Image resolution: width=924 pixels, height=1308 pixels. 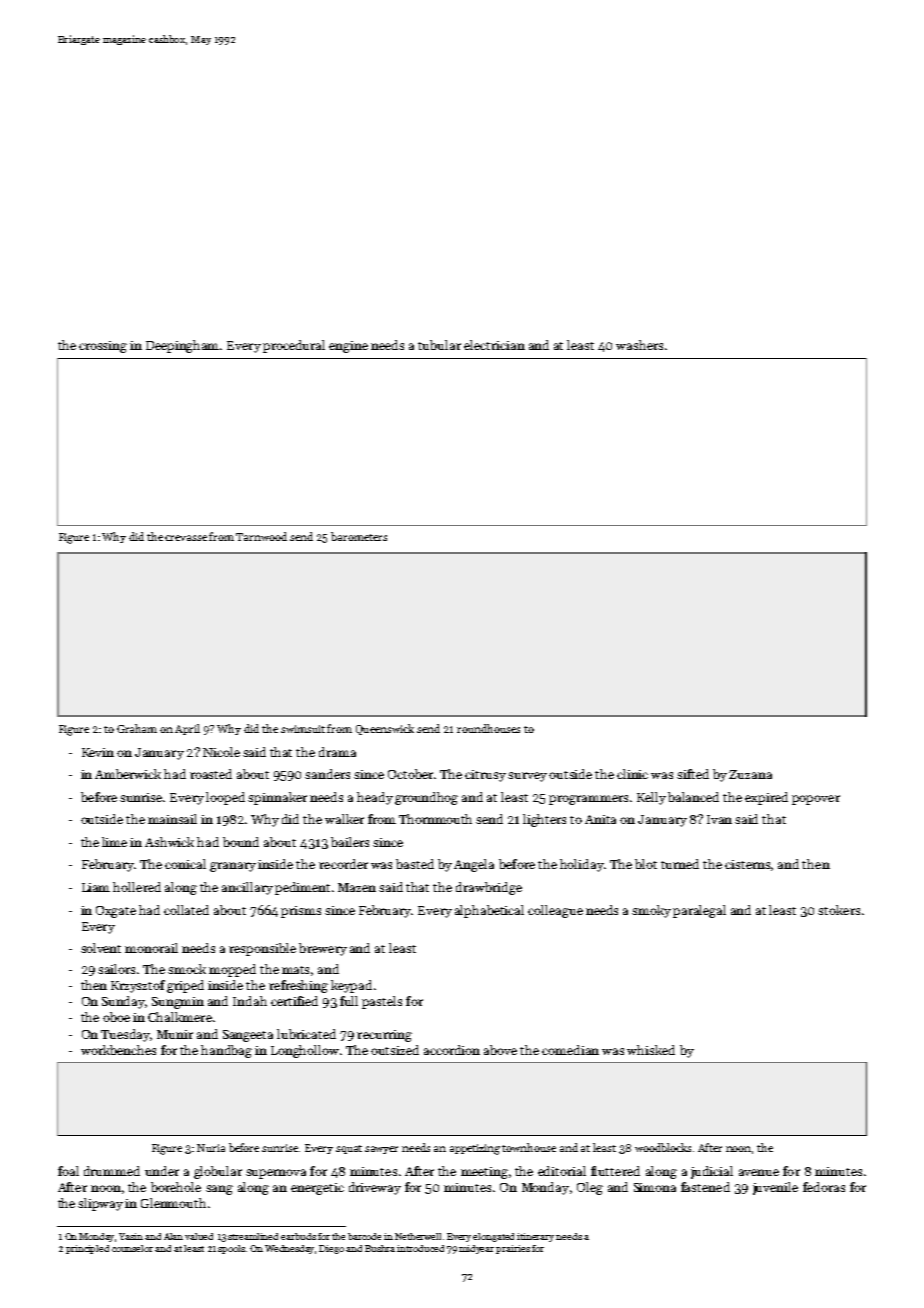 What do you see at coordinates (169, 842) in the document?
I see `Ashwick` at bounding box center [169, 842].
